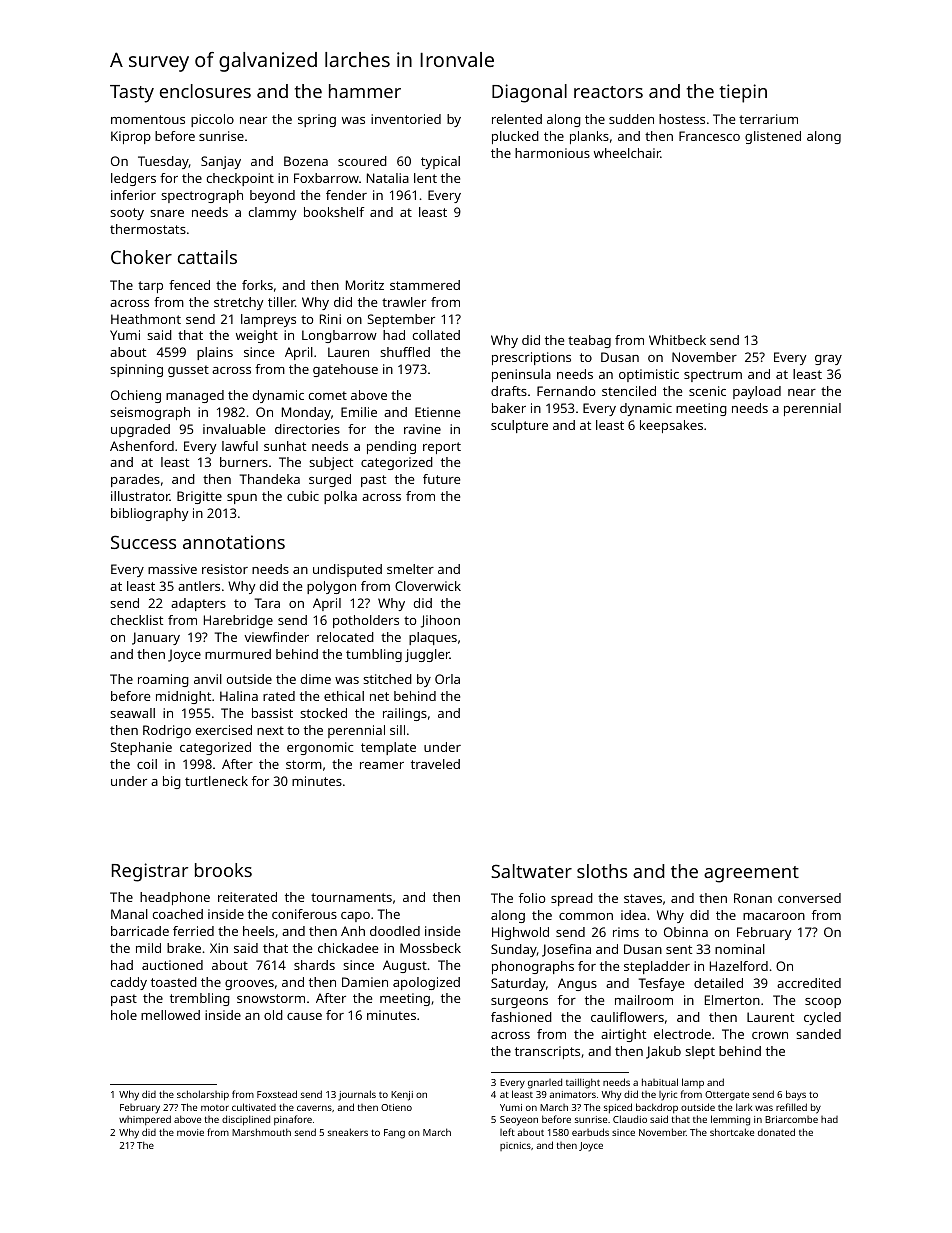 The image size is (952, 1233). I want to click on keepsakes, so click(671, 426).
